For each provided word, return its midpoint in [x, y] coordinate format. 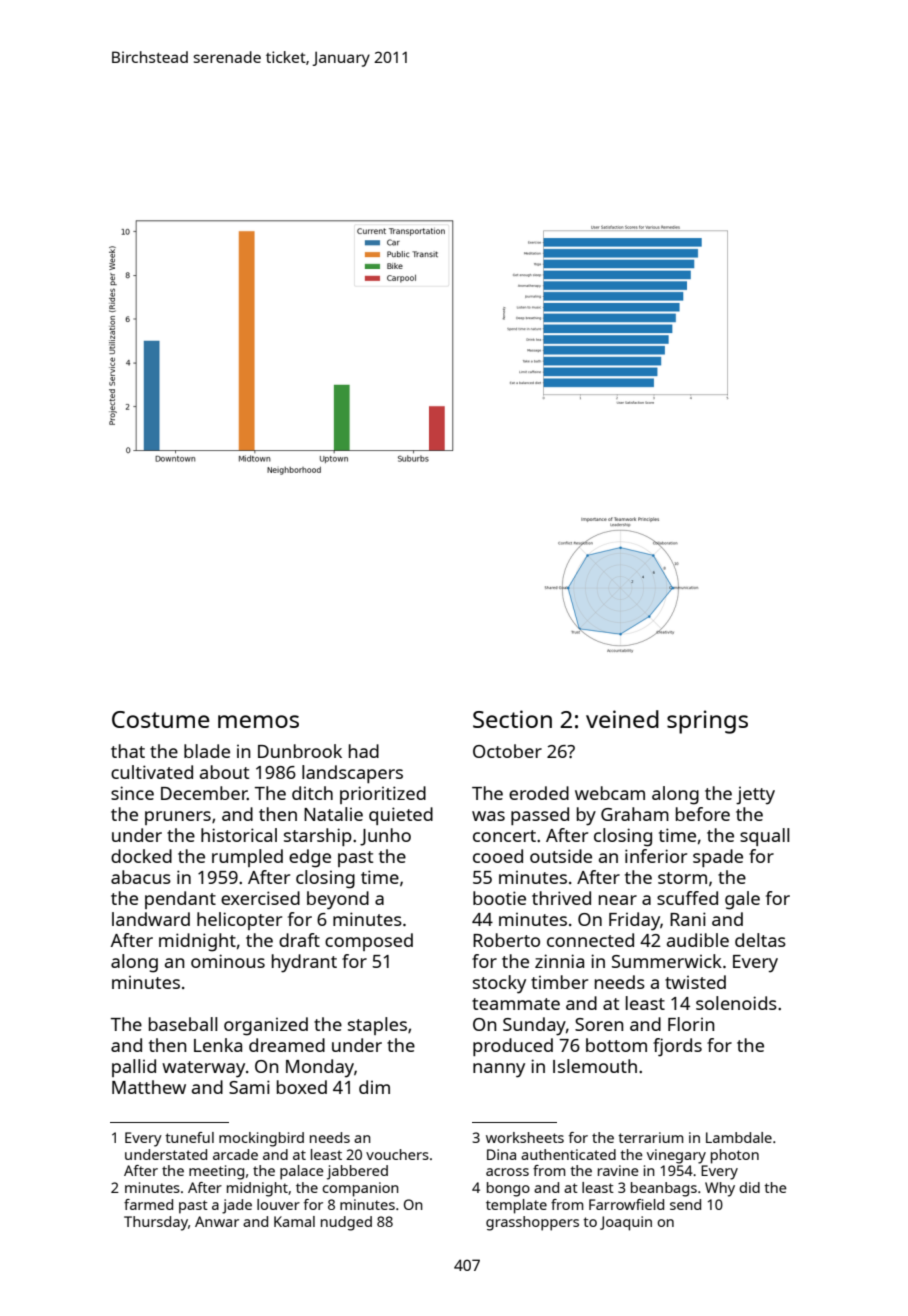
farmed [148, 1204]
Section [512, 719]
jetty [755, 796]
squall [765, 837]
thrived [561, 898]
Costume [161, 719]
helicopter [239, 921]
